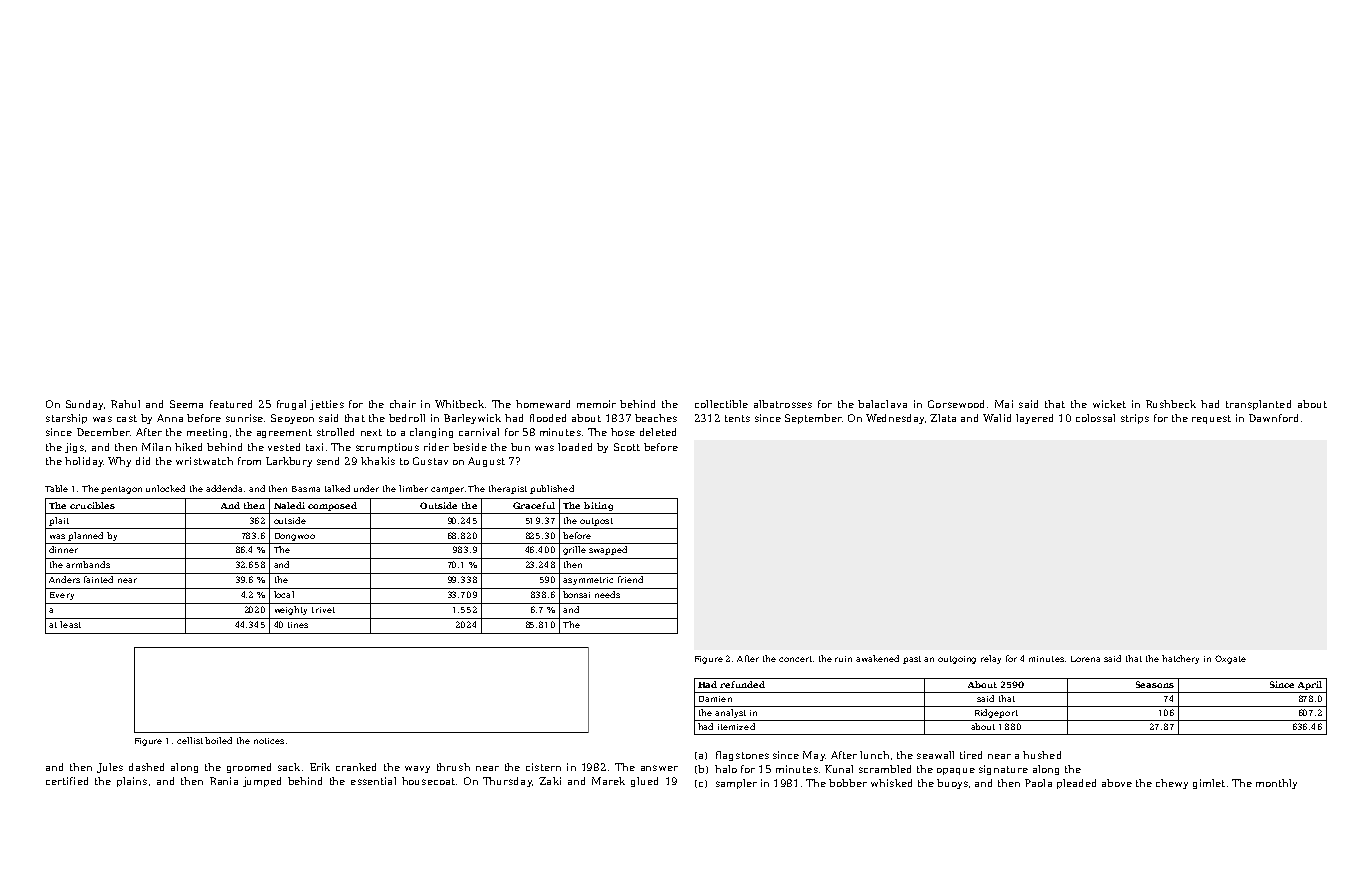 This screenshot has height=887, width=1372. I want to click on jumped, so click(262, 782).
